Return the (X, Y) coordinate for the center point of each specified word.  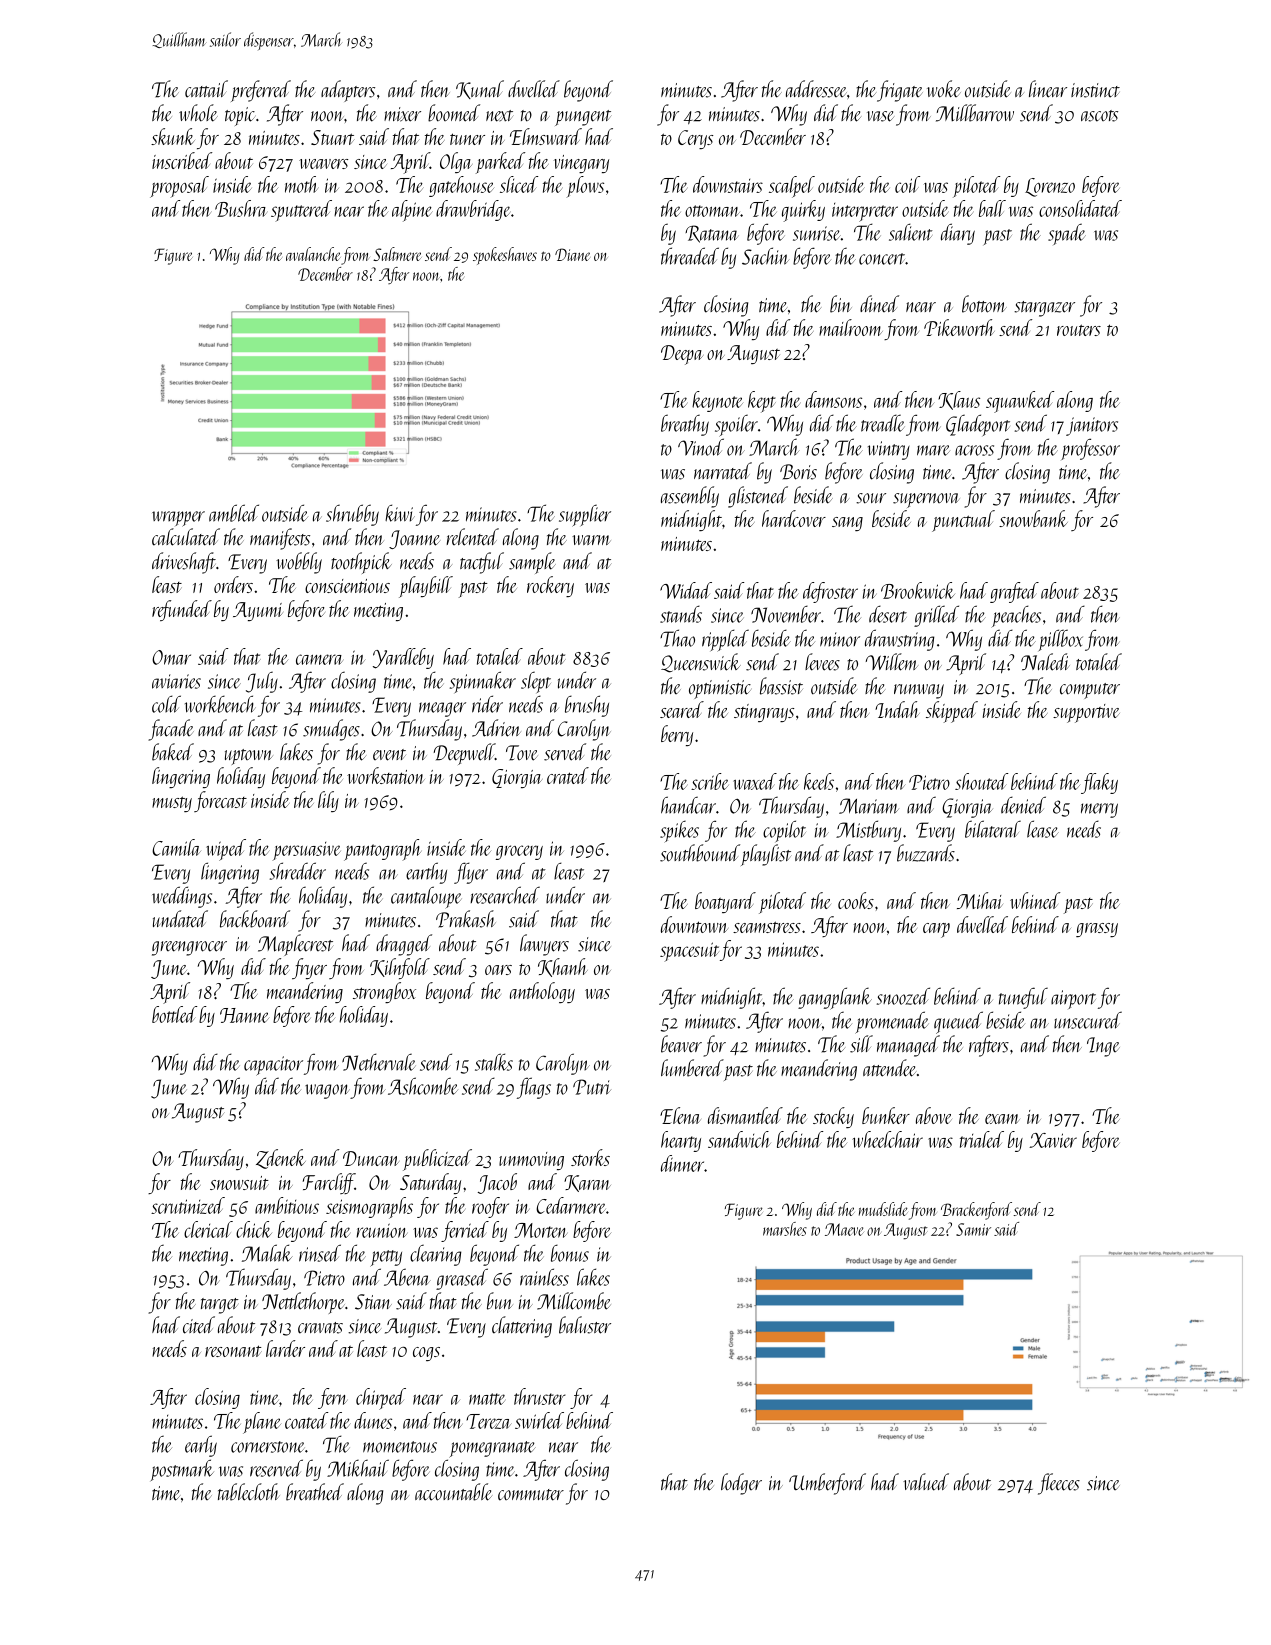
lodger (741, 1484)
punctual (963, 521)
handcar (688, 805)
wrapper (178, 519)
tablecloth (249, 1492)
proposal (179, 187)
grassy (1097, 930)
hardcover (794, 518)
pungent (583, 118)
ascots (1099, 116)
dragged (404, 945)
